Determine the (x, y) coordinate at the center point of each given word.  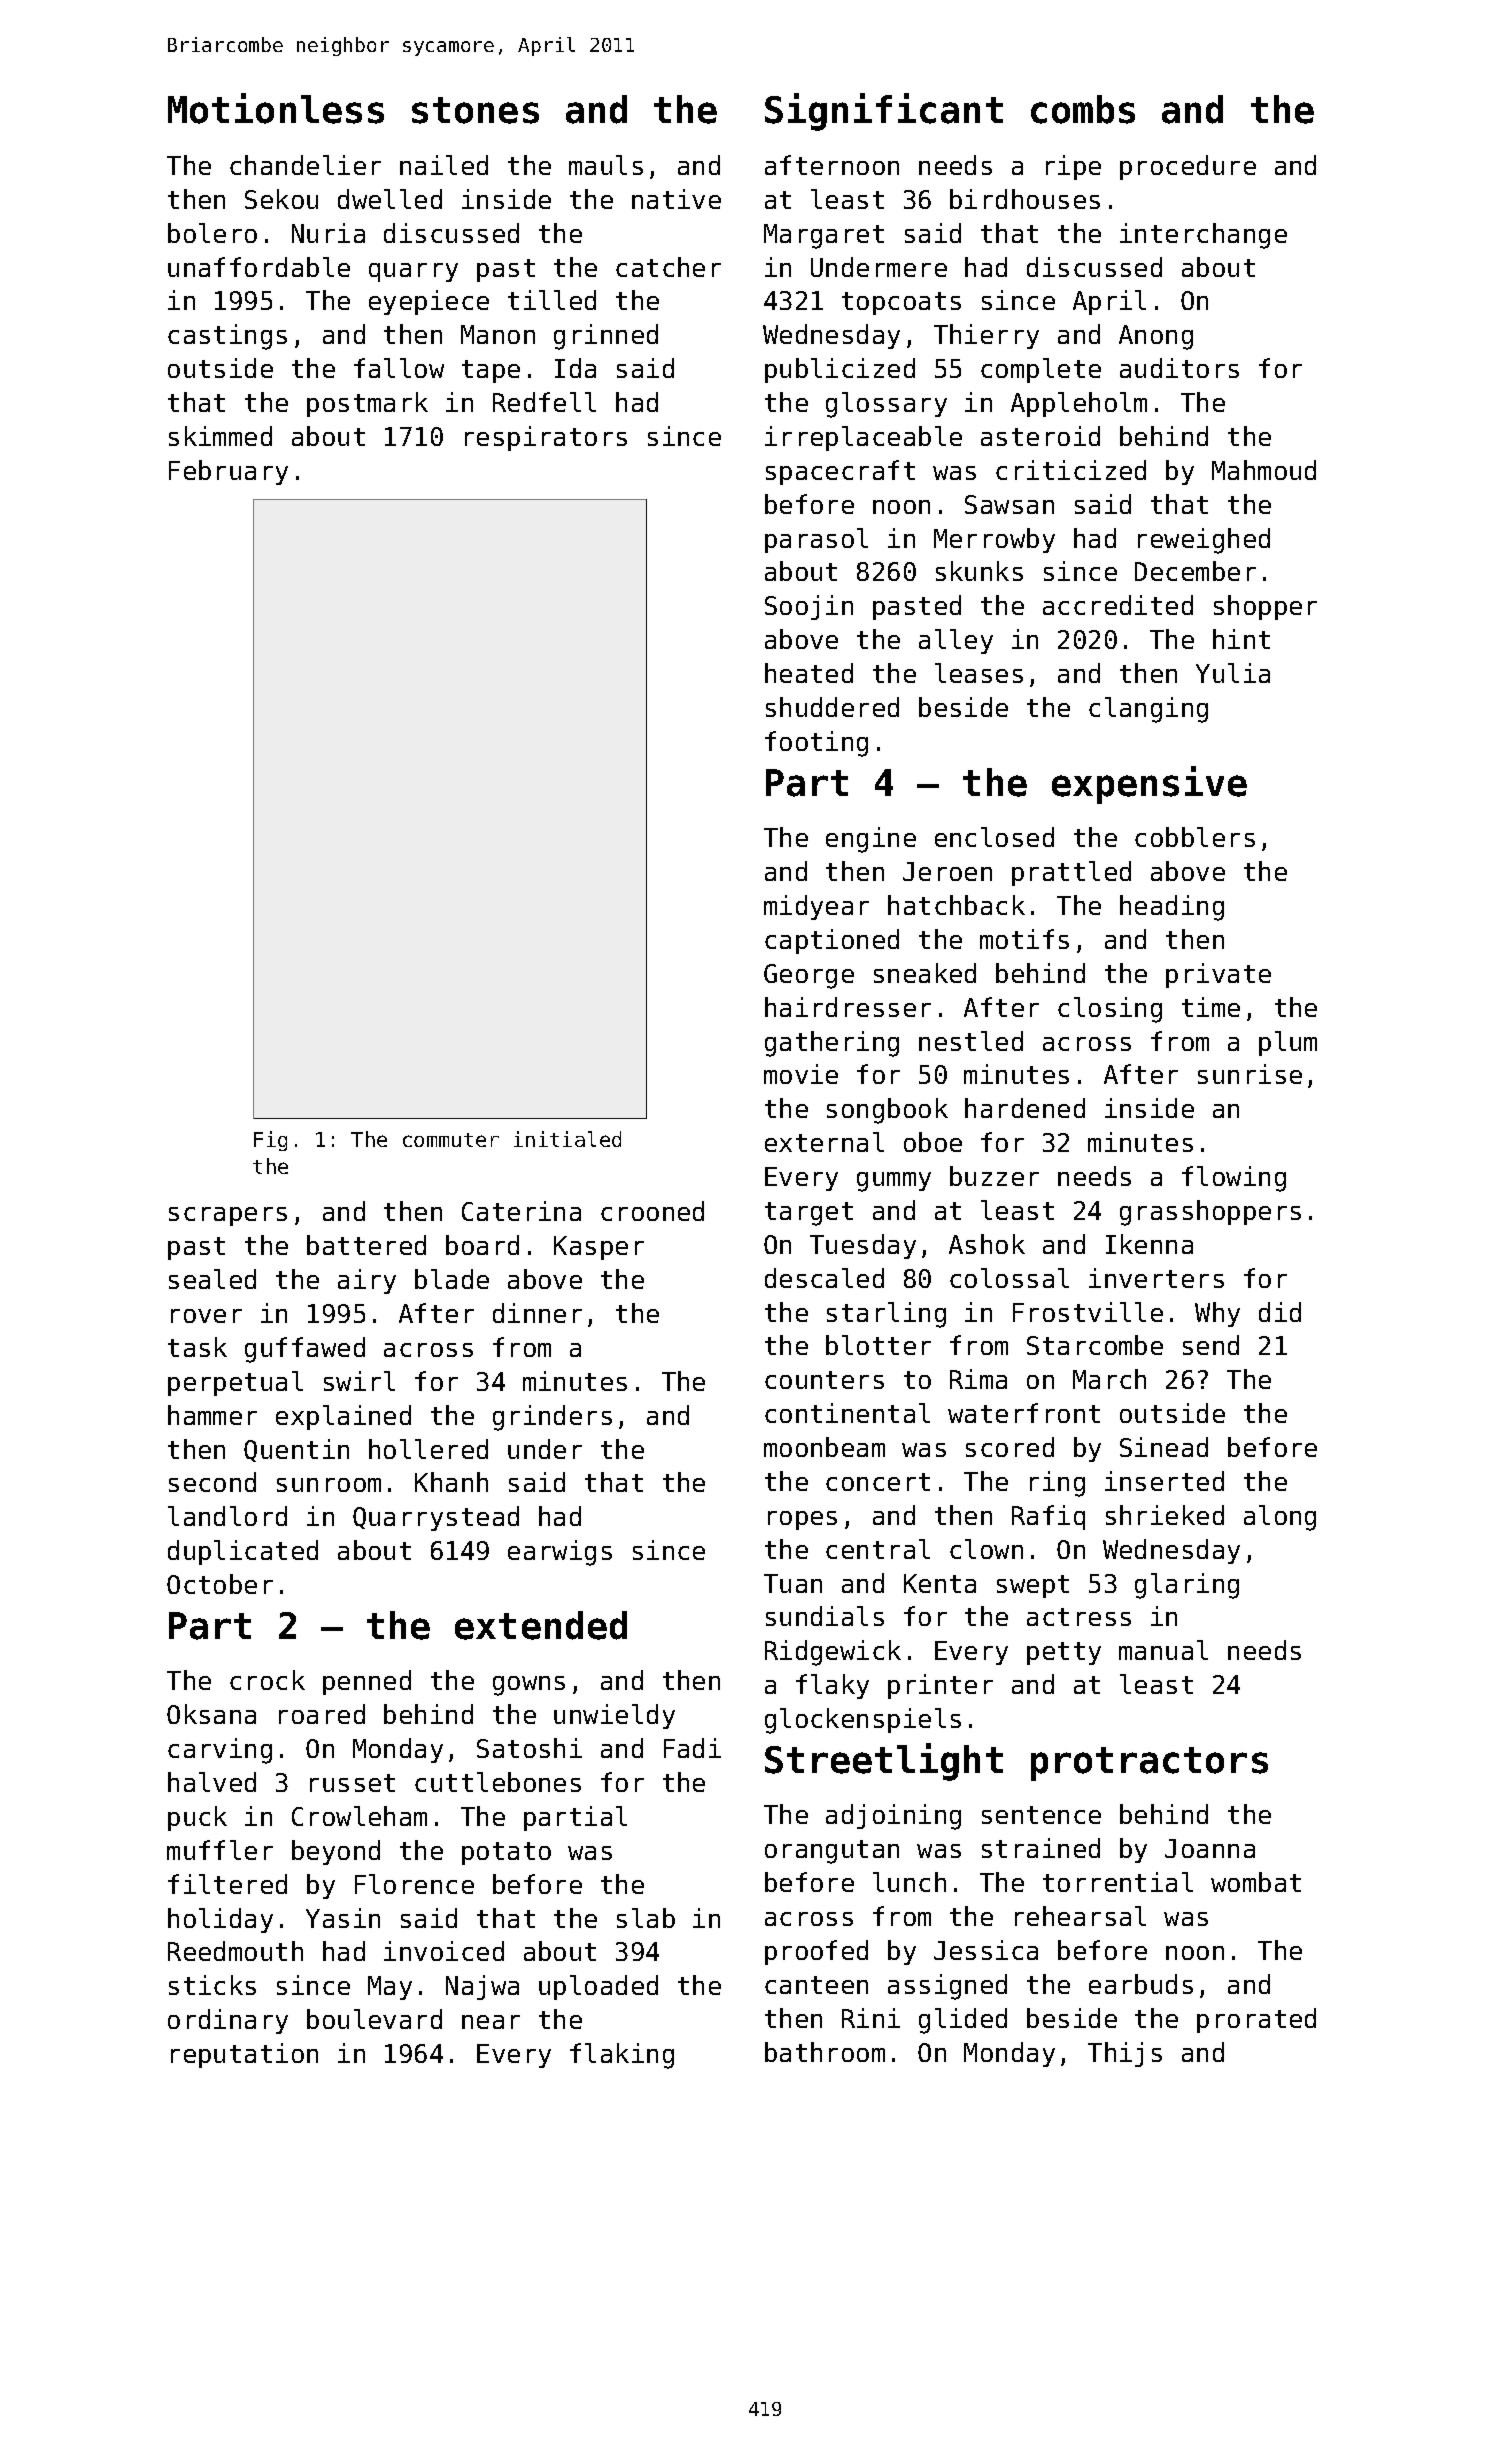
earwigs (560, 1553)
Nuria (328, 233)
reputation (244, 2055)
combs (1083, 109)
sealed (212, 1279)
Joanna (1210, 1848)
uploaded (598, 1987)
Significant (884, 112)
